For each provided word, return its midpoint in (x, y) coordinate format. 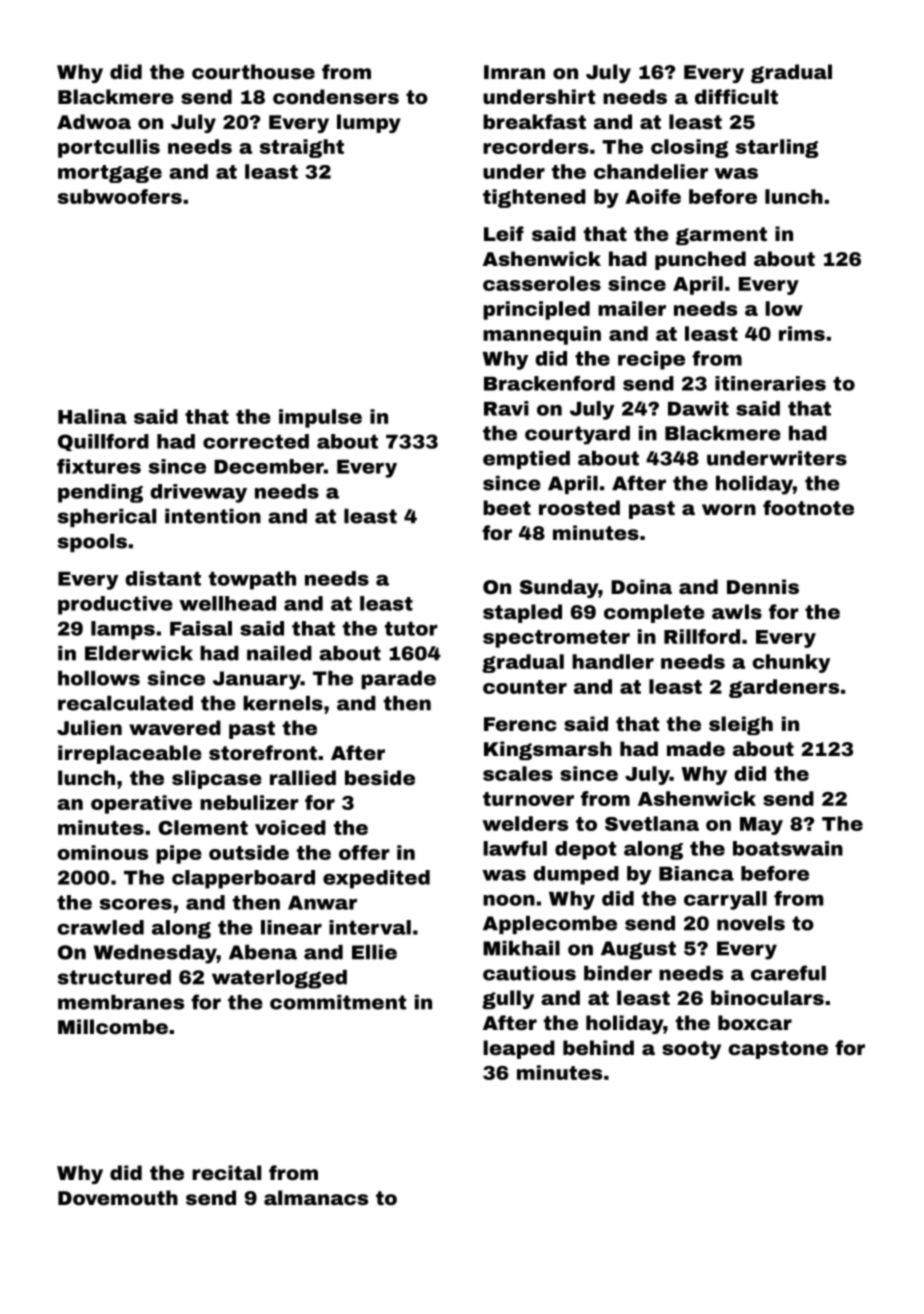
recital (226, 1172)
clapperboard (243, 879)
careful (788, 973)
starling (777, 148)
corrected (256, 441)
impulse (320, 418)
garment (721, 236)
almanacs (316, 1197)
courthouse (253, 71)
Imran (514, 72)
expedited (376, 879)
